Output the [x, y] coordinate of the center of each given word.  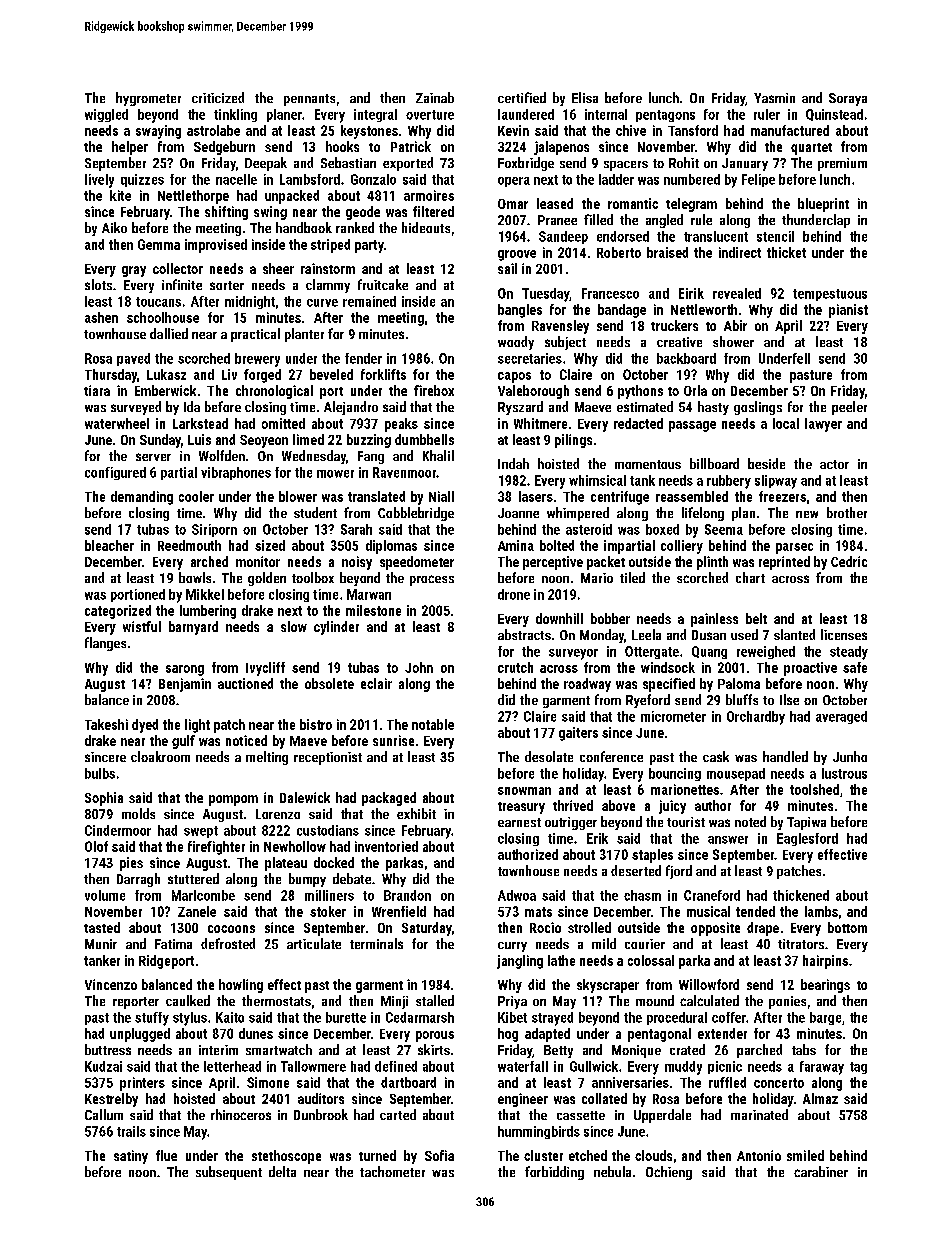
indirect [740, 252]
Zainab [435, 97]
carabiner [821, 1171]
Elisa [585, 97]
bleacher [109, 545]
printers [142, 1084]
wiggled [106, 115]
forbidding [554, 1173]
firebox [434, 390]
